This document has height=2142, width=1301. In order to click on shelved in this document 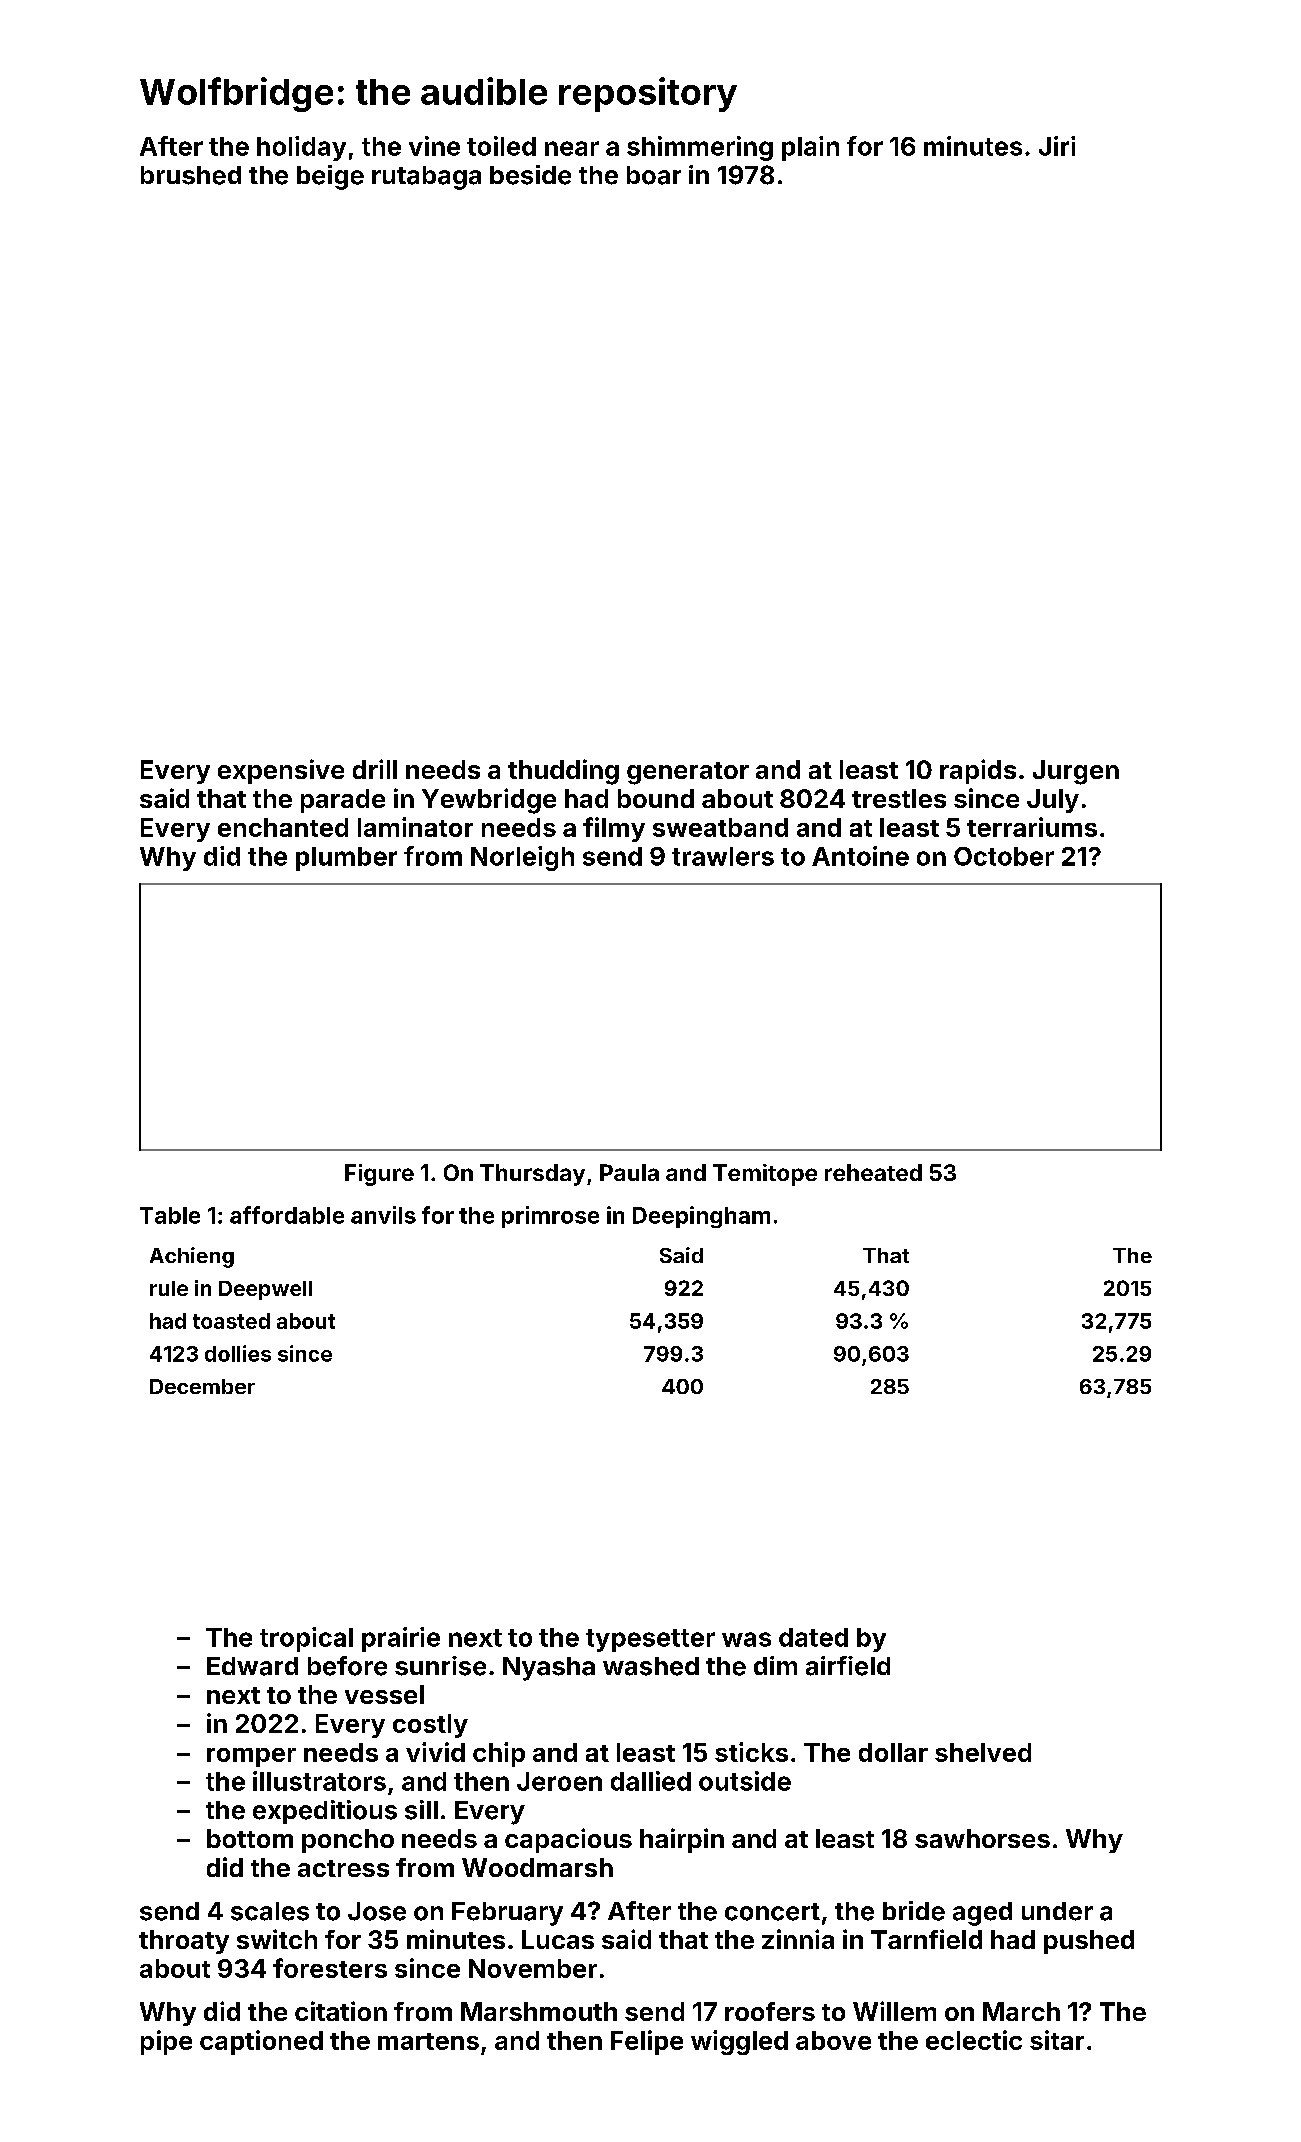, I will do `click(983, 1752)`.
